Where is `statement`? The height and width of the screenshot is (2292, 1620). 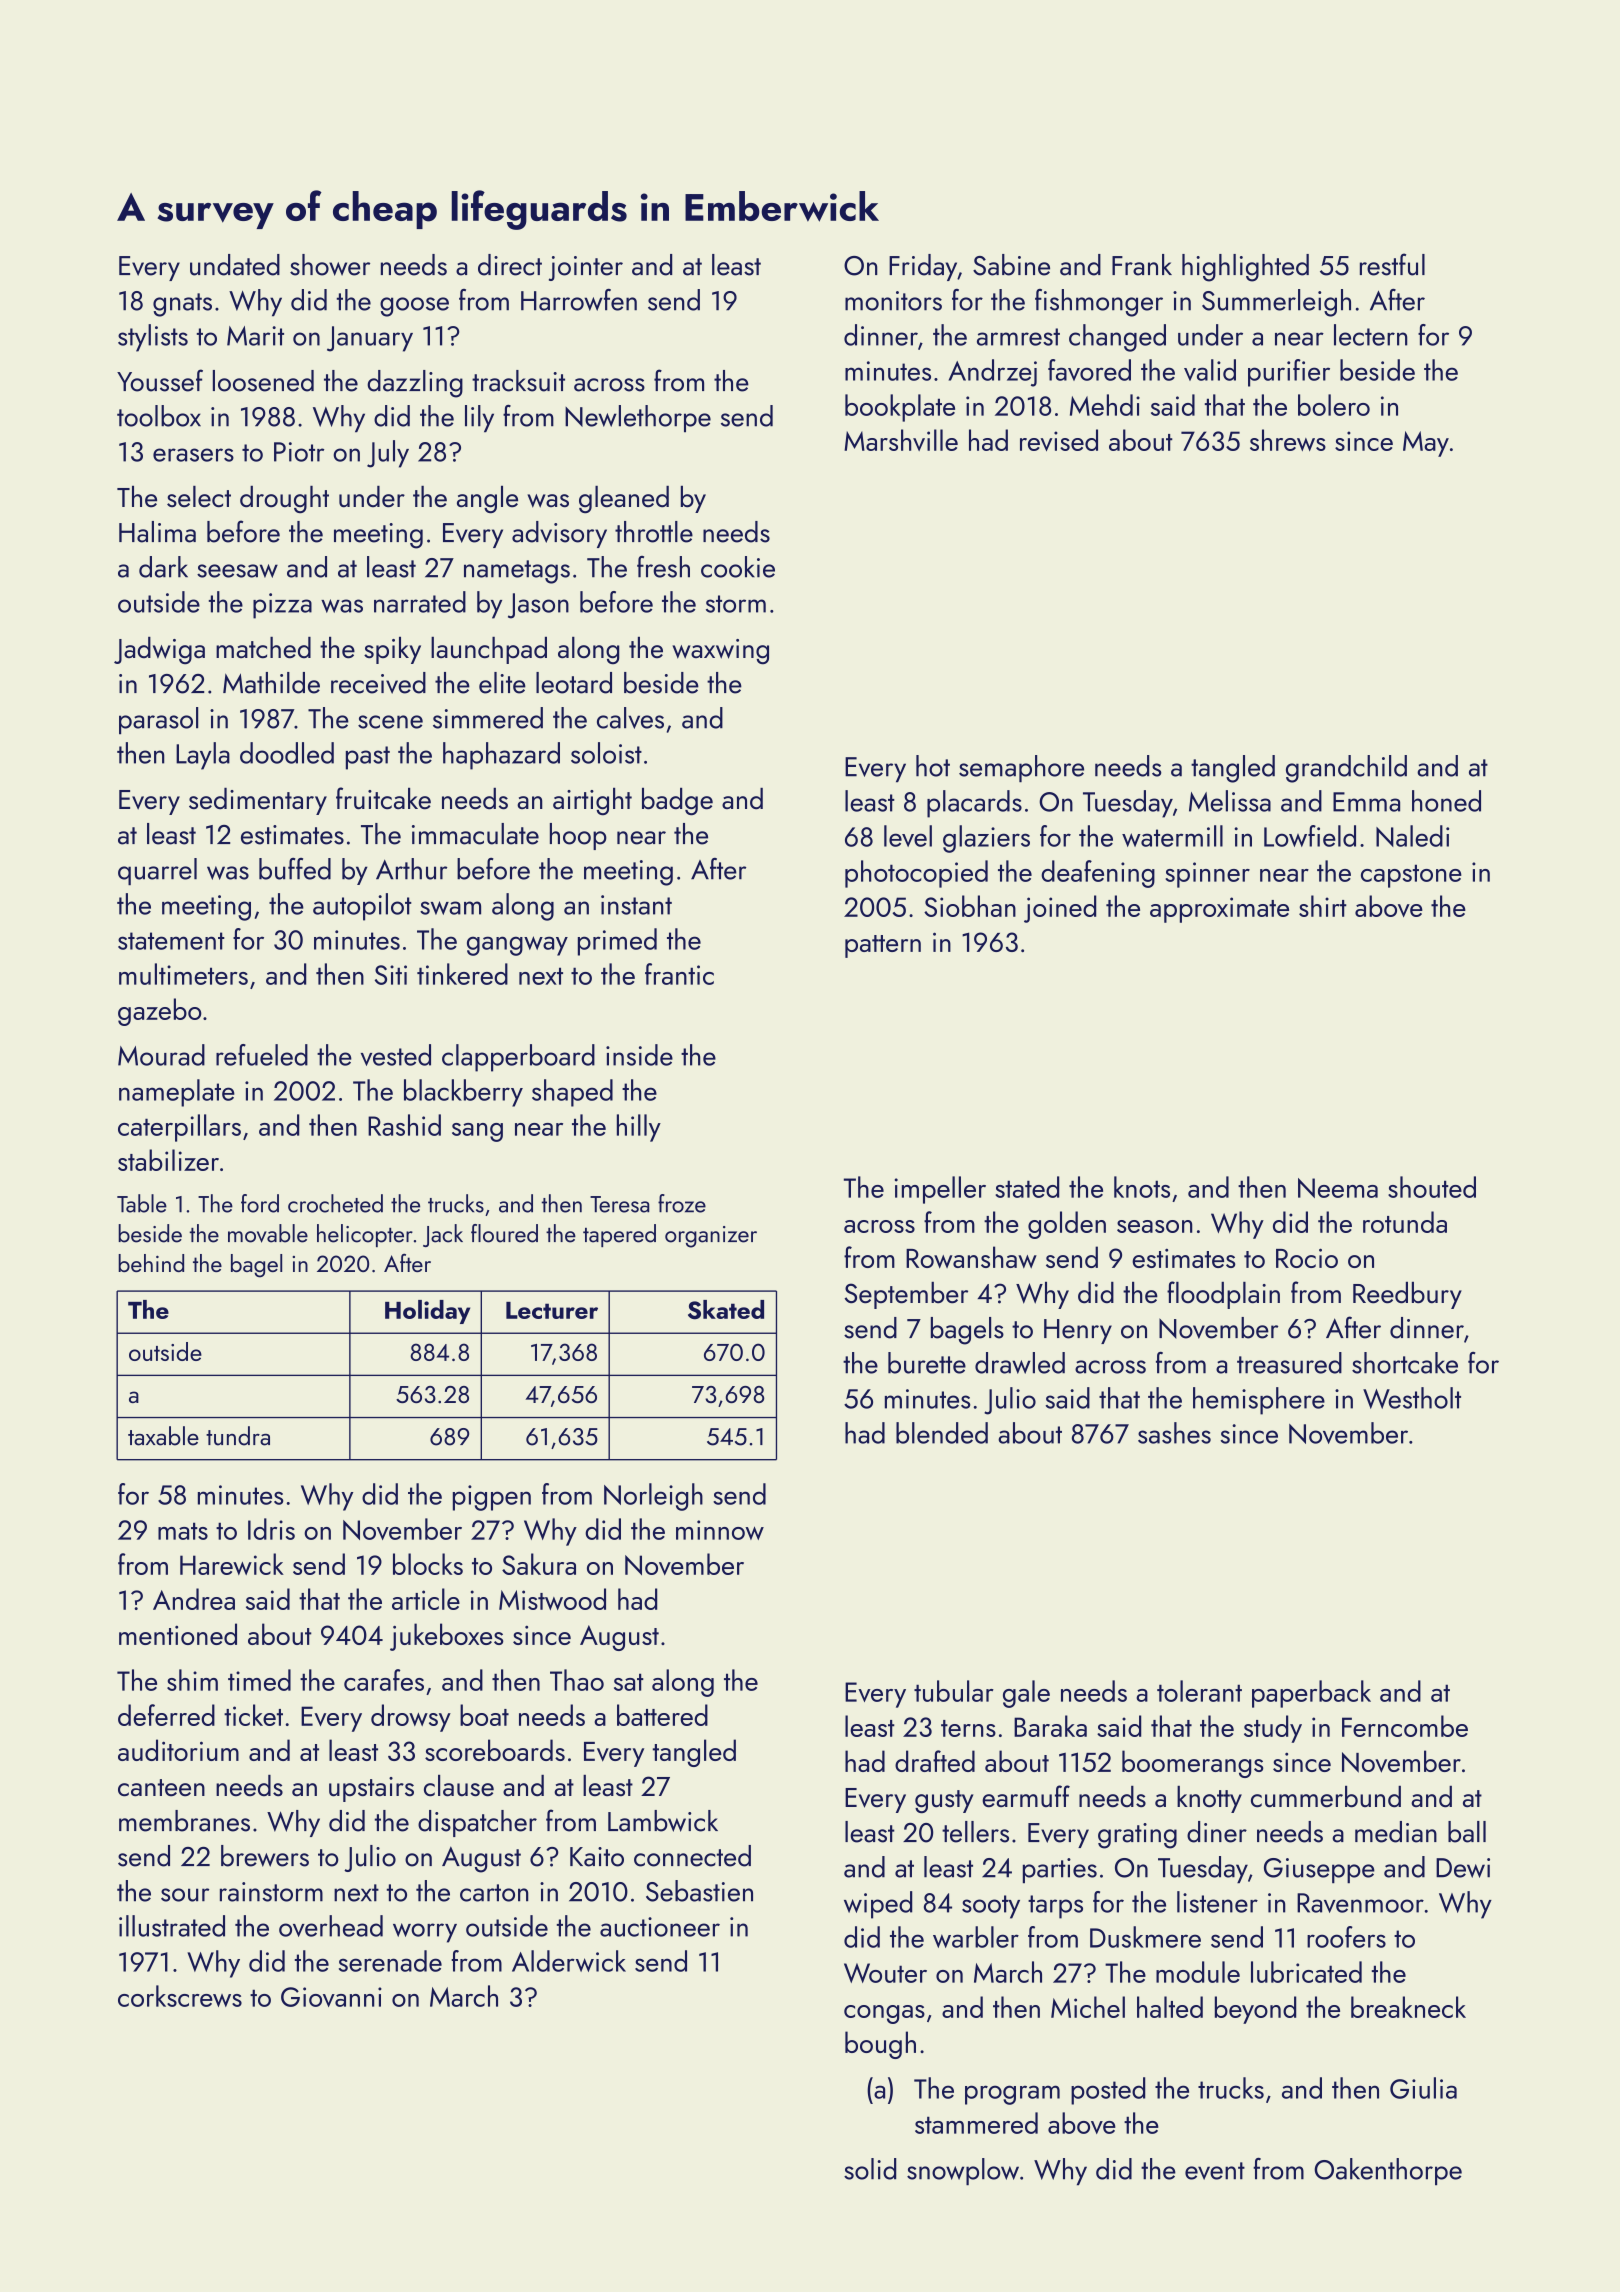
statement is located at coordinates (171, 941).
